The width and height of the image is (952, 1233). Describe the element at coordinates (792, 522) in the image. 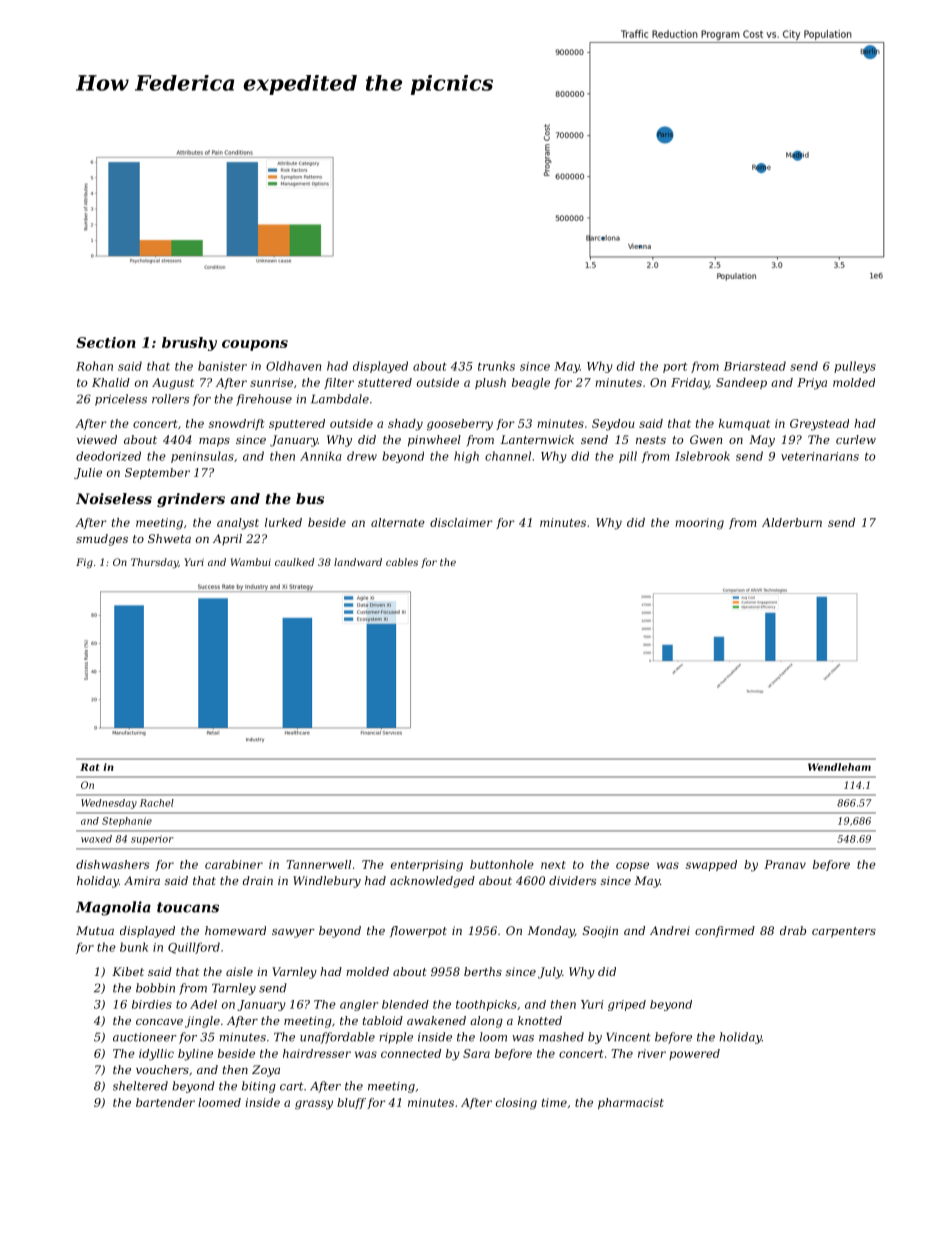

I see `Alderburn` at that location.
